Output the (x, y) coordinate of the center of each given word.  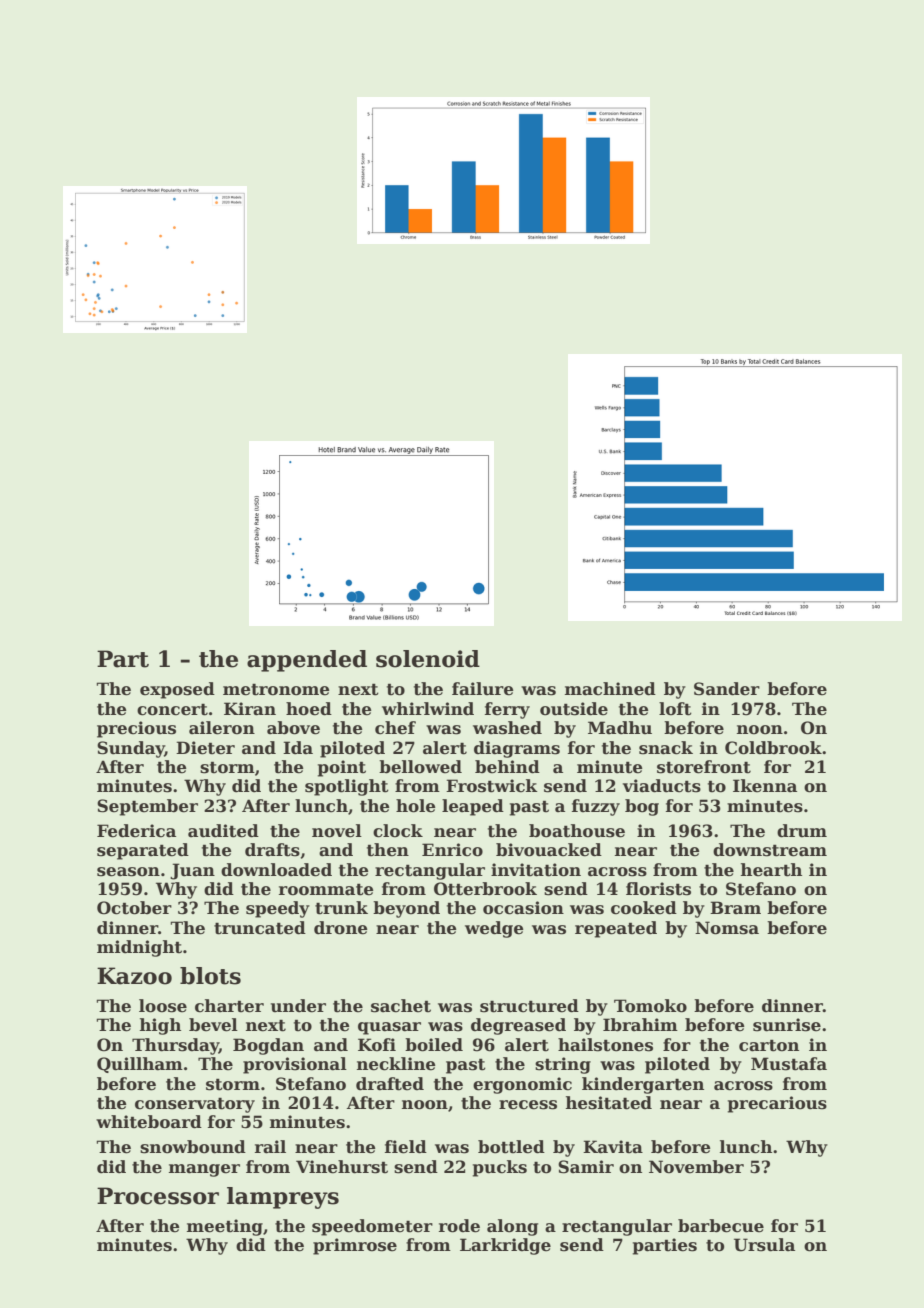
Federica (136, 831)
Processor (158, 1196)
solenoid (428, 659)
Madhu (620, 728)
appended (307, 661)
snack (666, 748)
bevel (213, 1025)
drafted (390, 1084)
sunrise (787, 1025)
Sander (727, 689)
